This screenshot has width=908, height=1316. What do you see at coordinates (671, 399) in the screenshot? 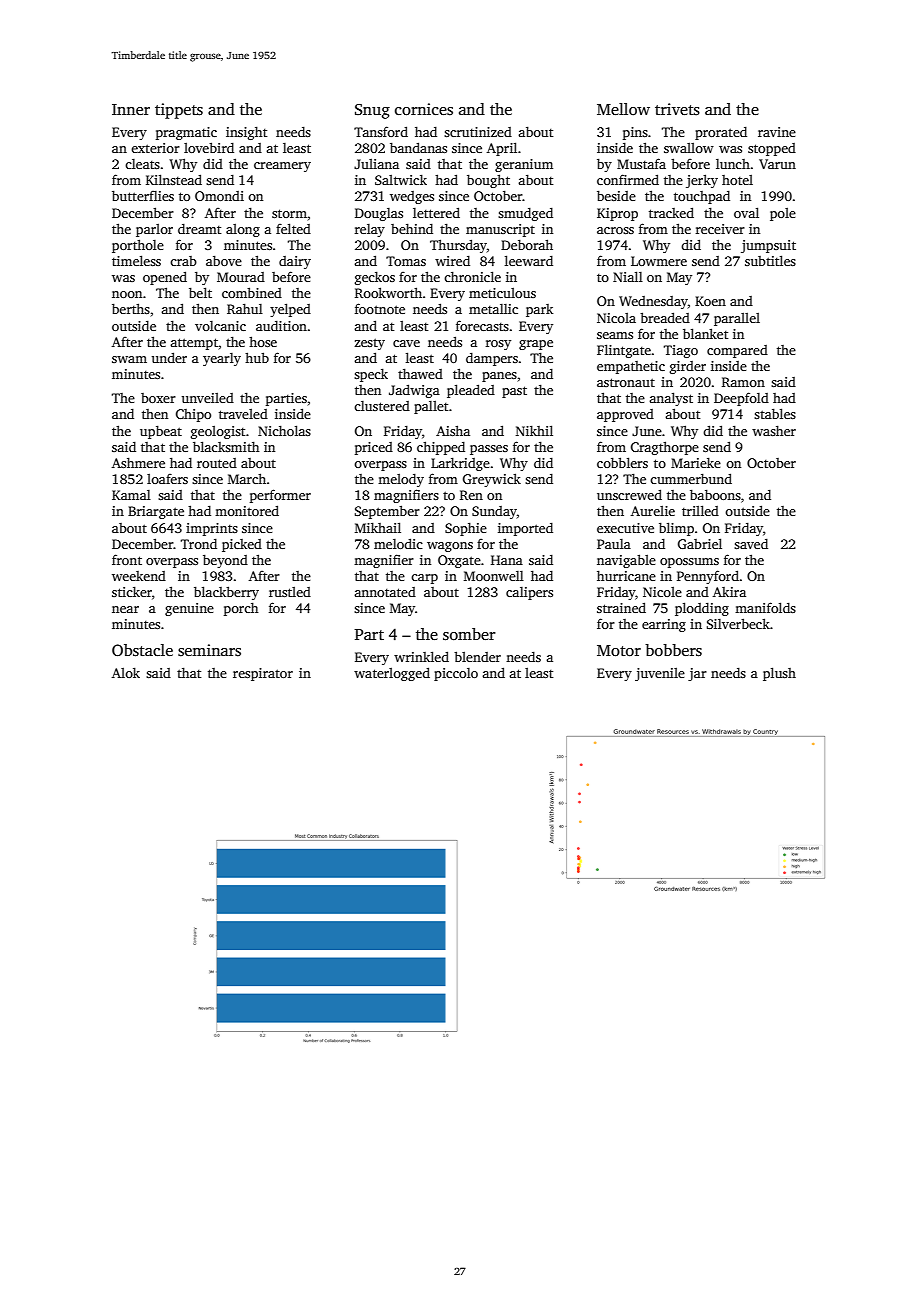
I see `analyst` at bounding box center [671, 399].
